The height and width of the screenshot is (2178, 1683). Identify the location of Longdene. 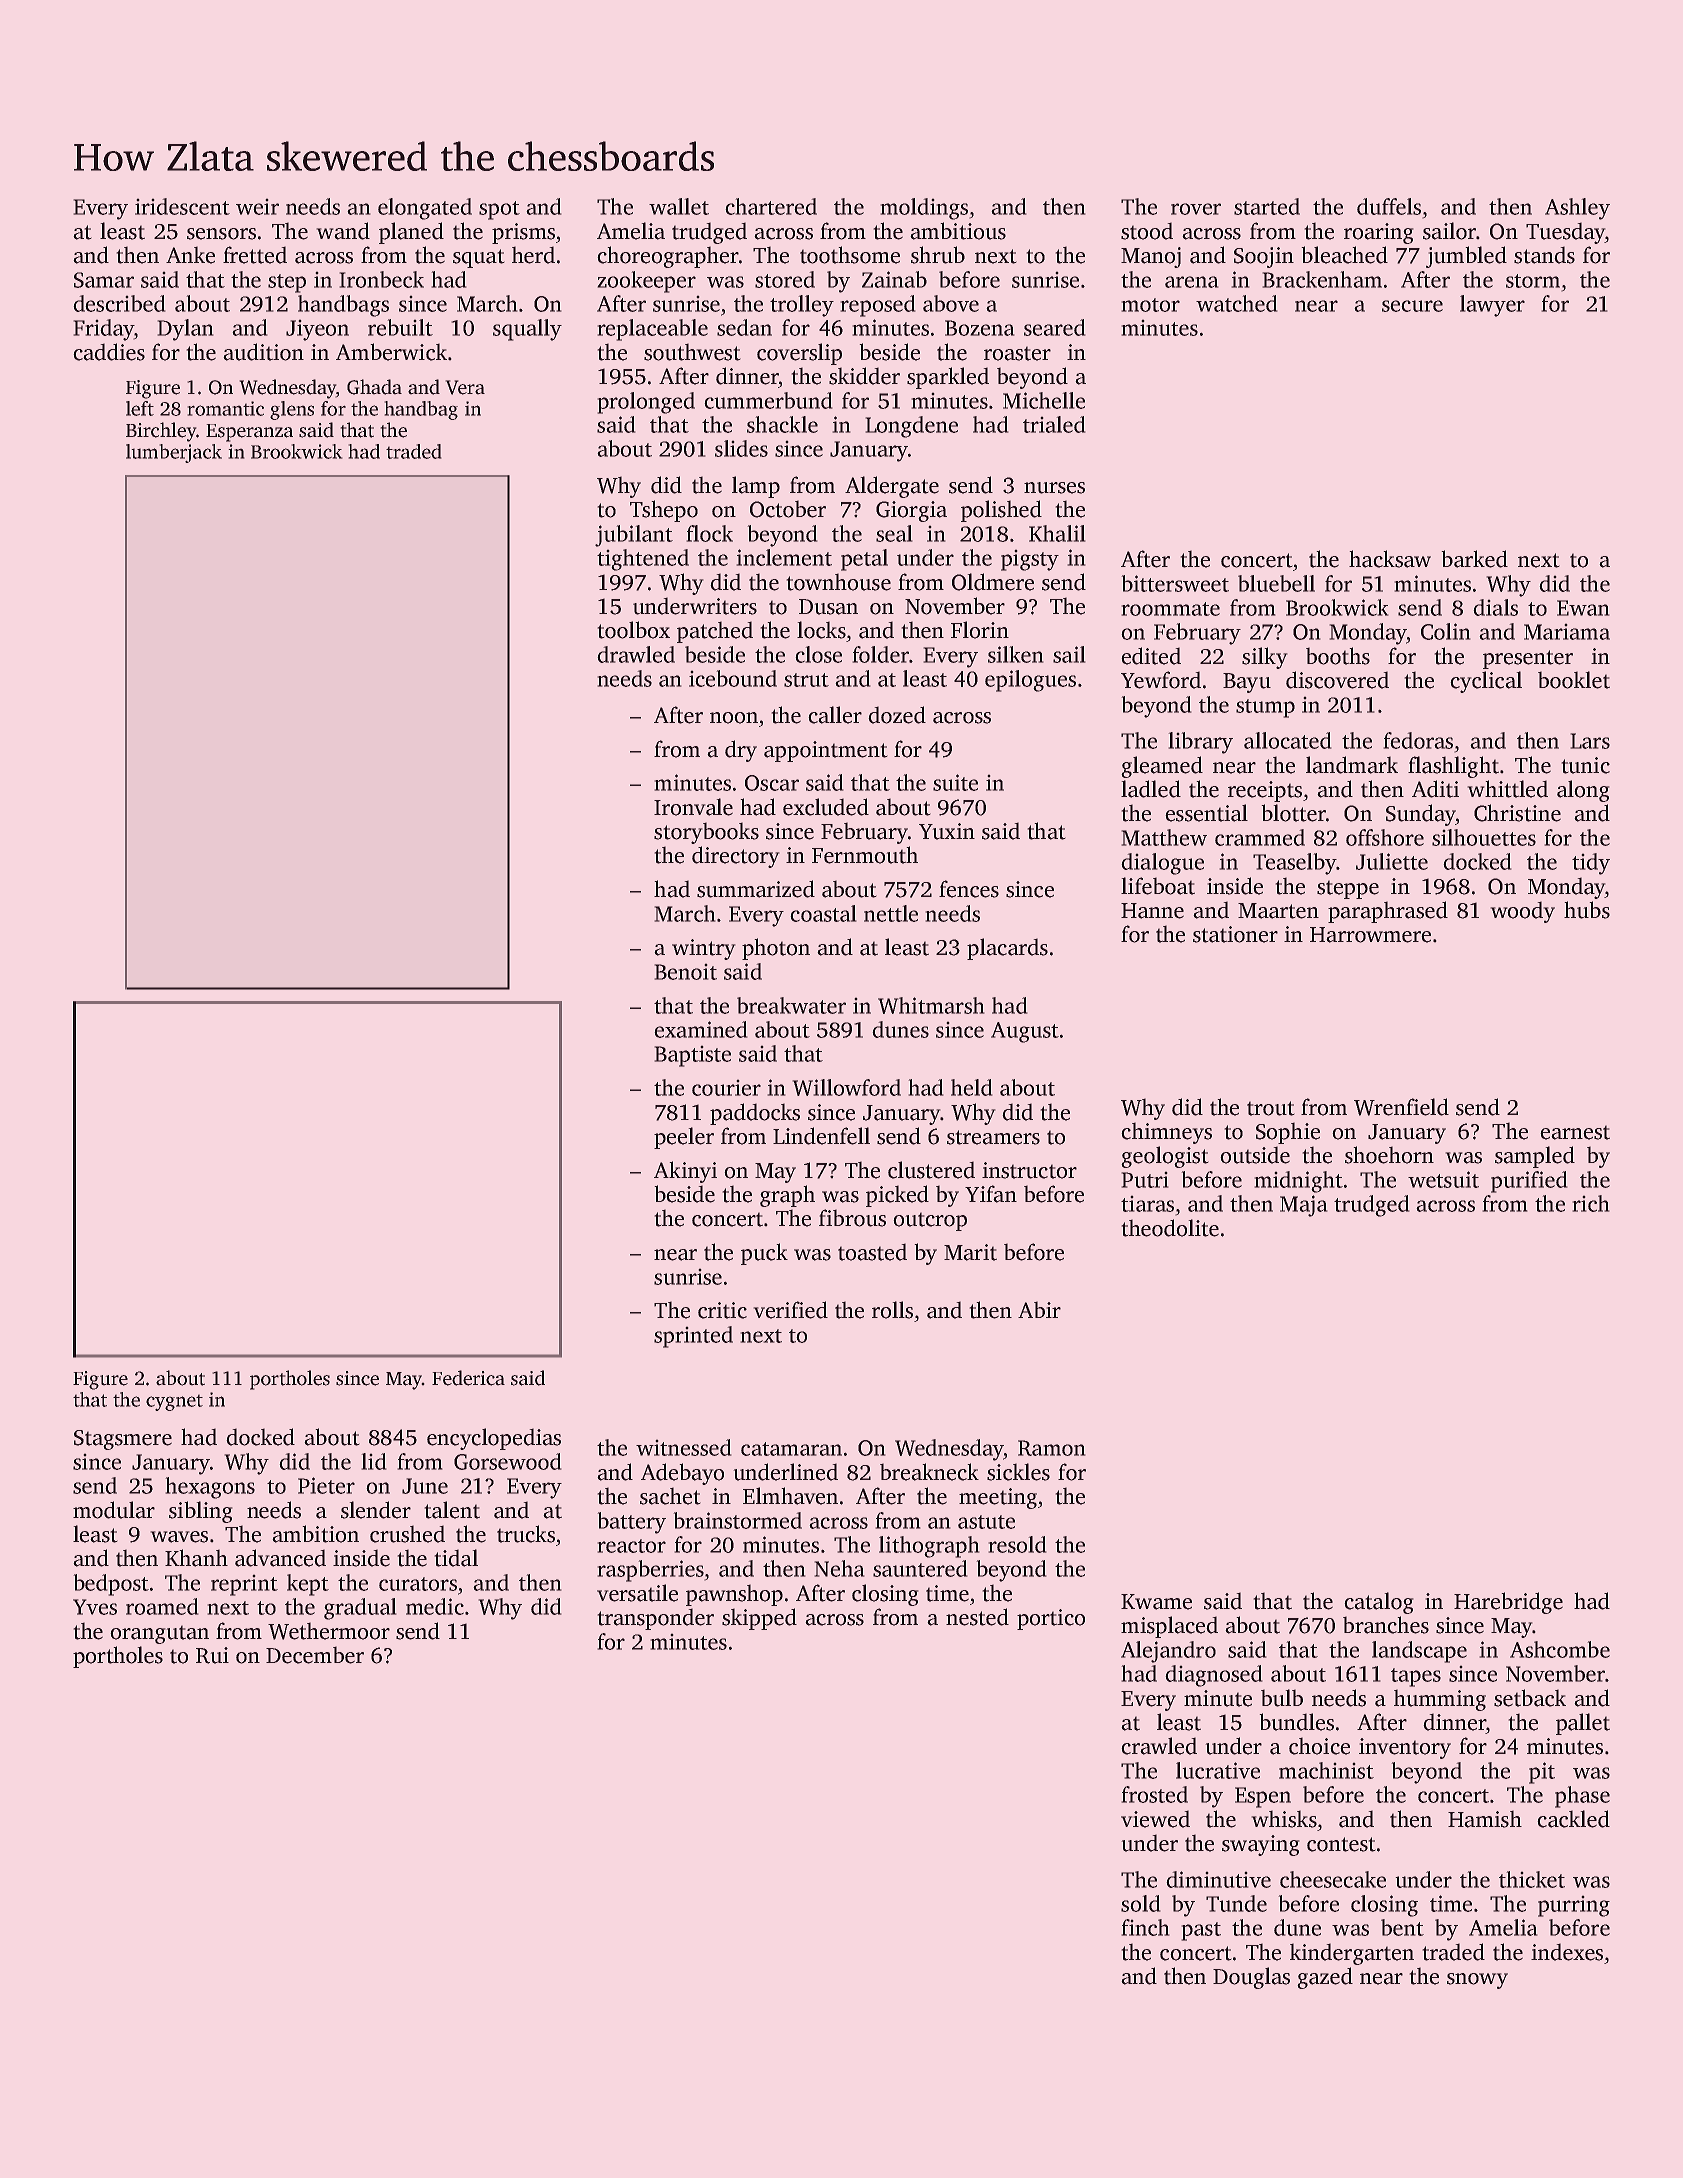
(911, 427).
